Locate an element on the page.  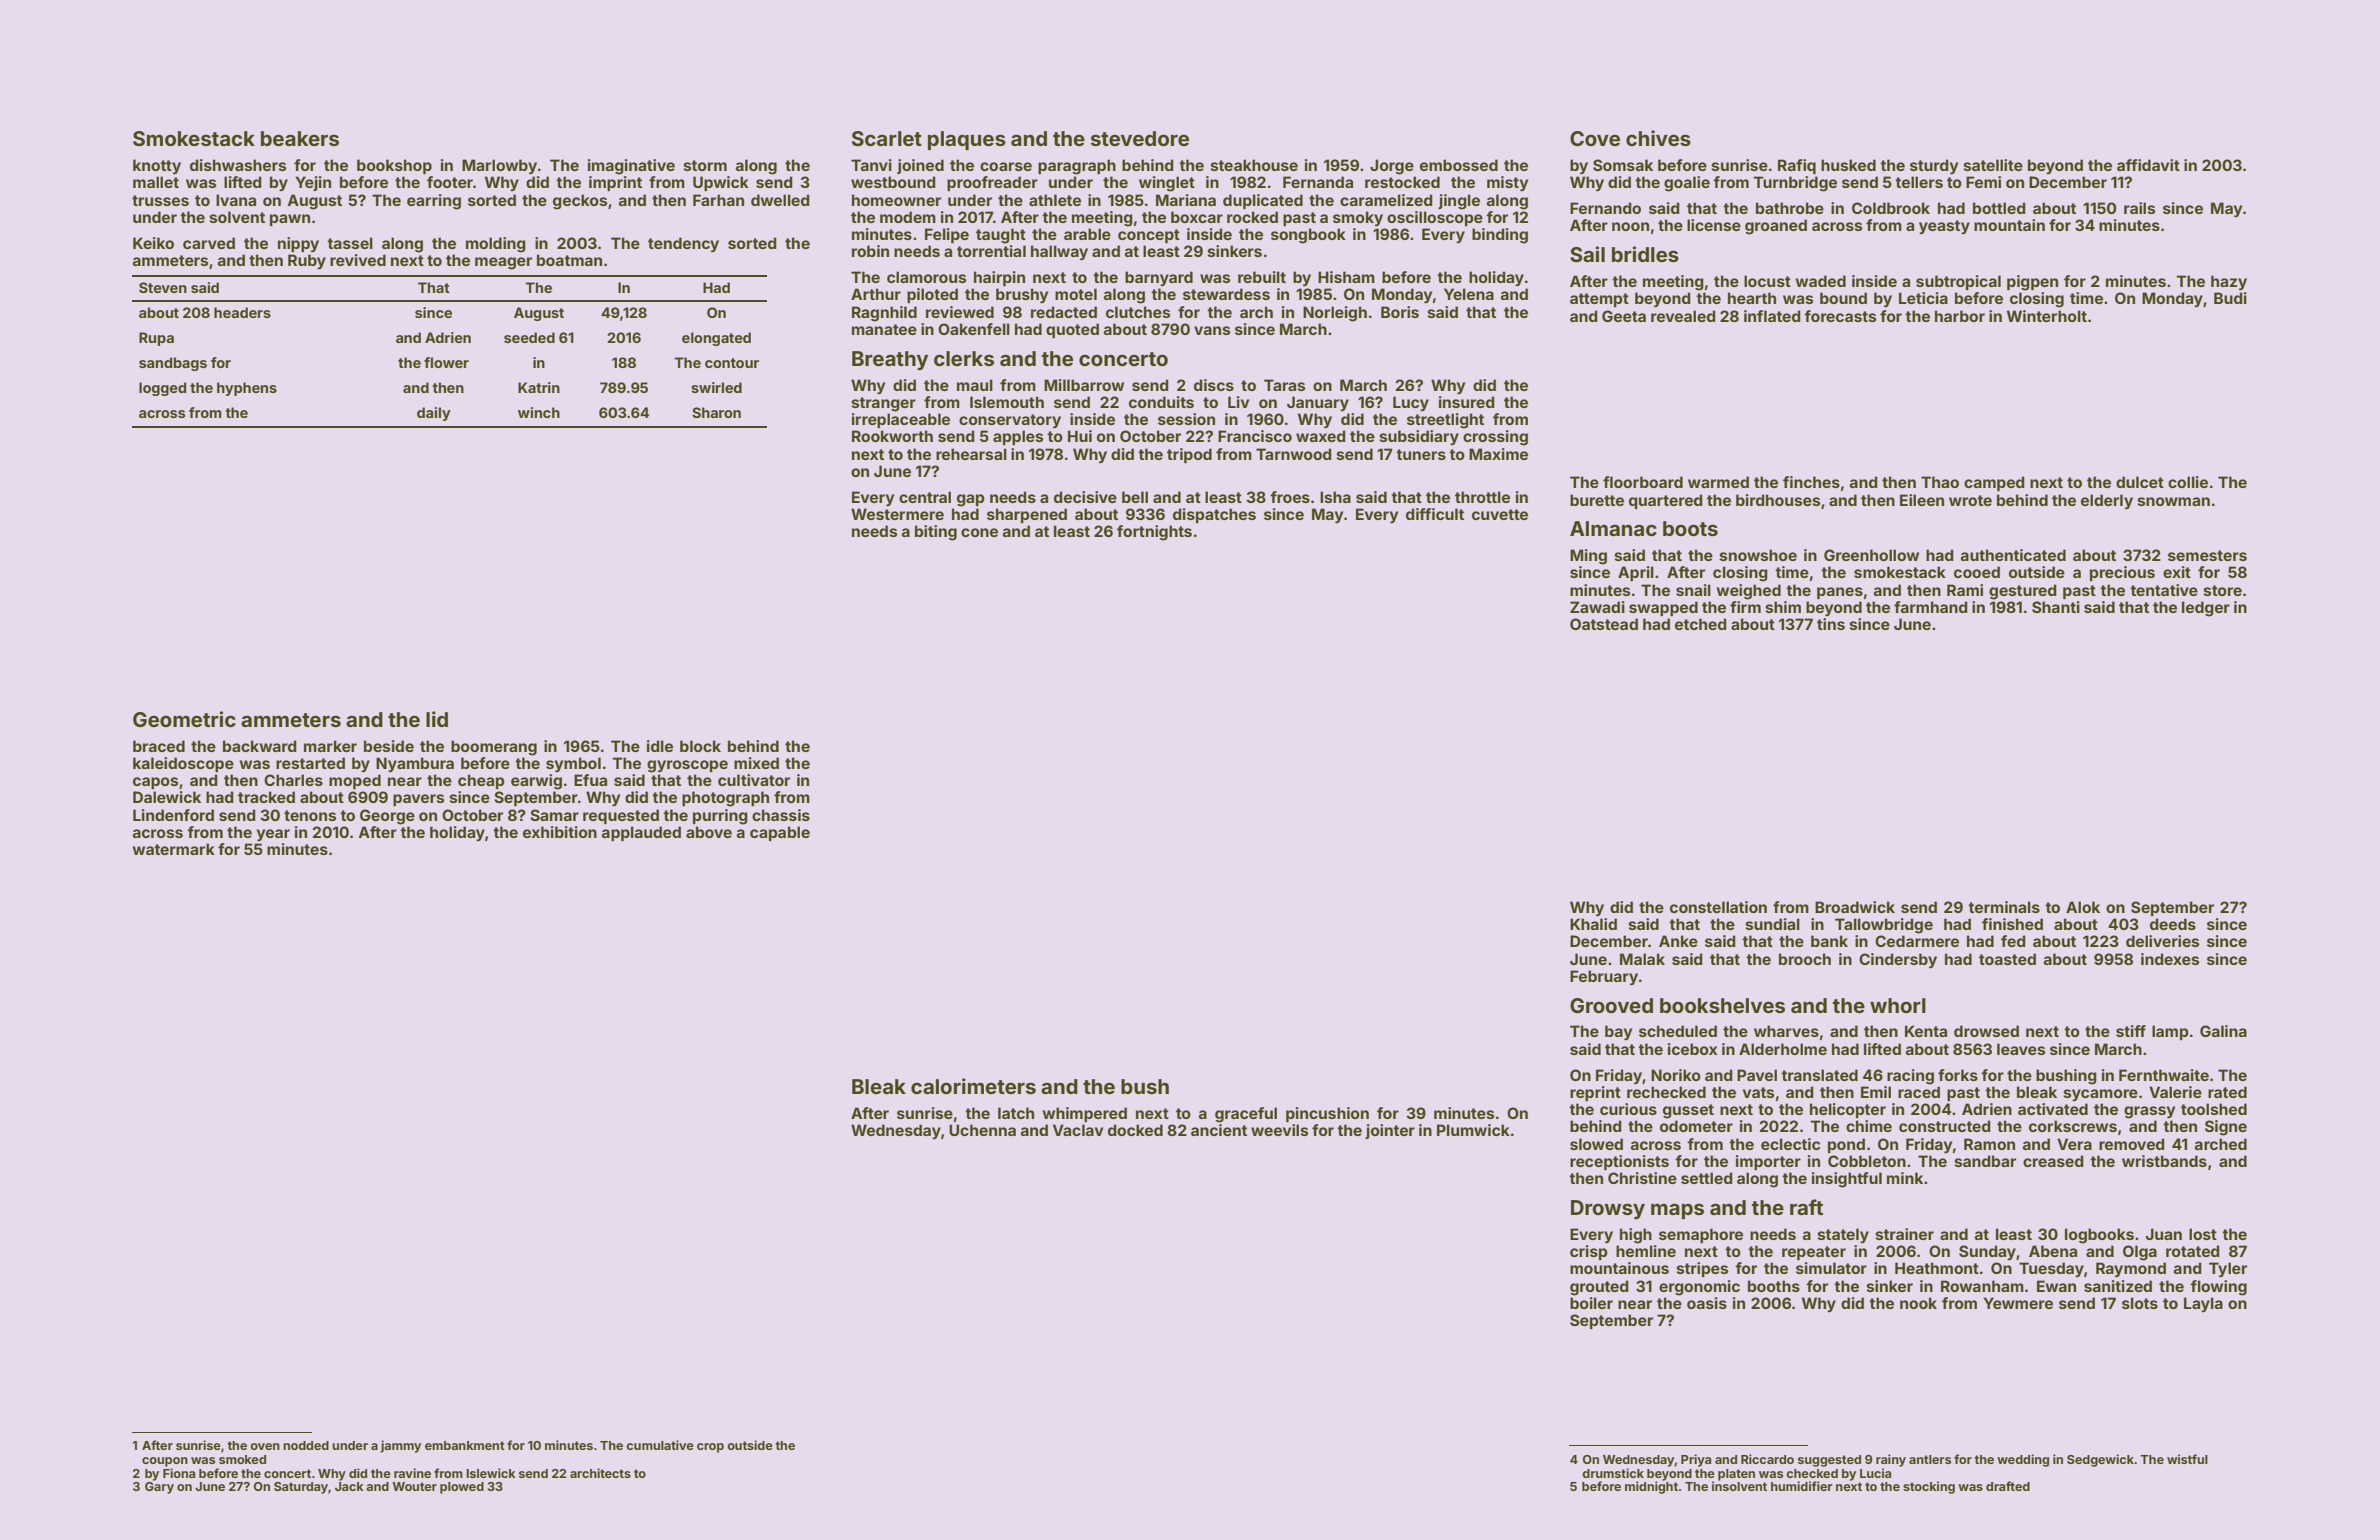
oasis is located at coordinates (1707, 1303).
